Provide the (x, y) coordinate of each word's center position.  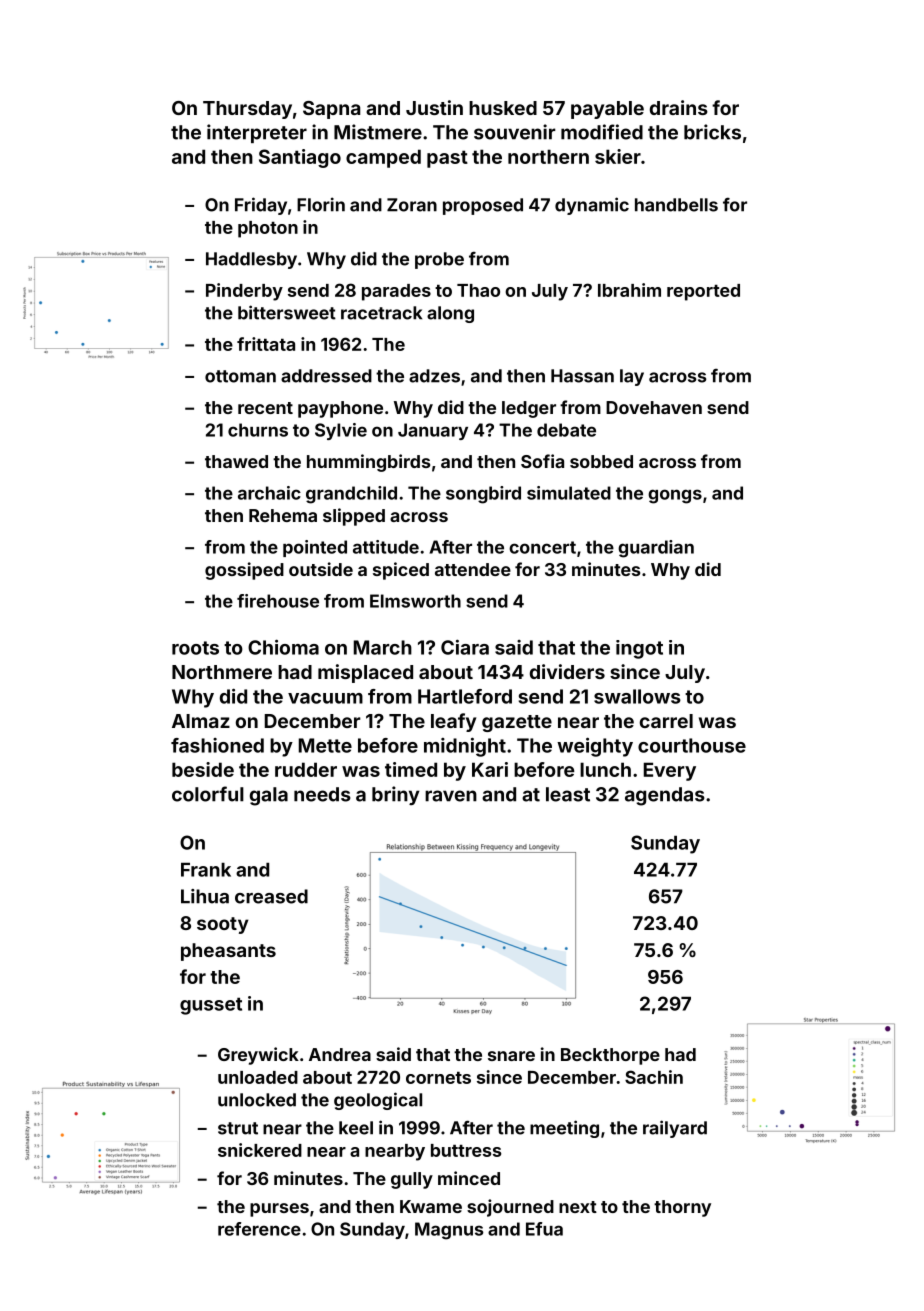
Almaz (201, 721)
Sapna (331, 110)
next (578, 1207)
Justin (434, 107)
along (450, 314)
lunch (605, 769)
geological (378, 1101)
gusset (211, 1006)
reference (259, 1229)
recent (265, 408)
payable (607, 110)
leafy (453, 722)
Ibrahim (629, 290)
